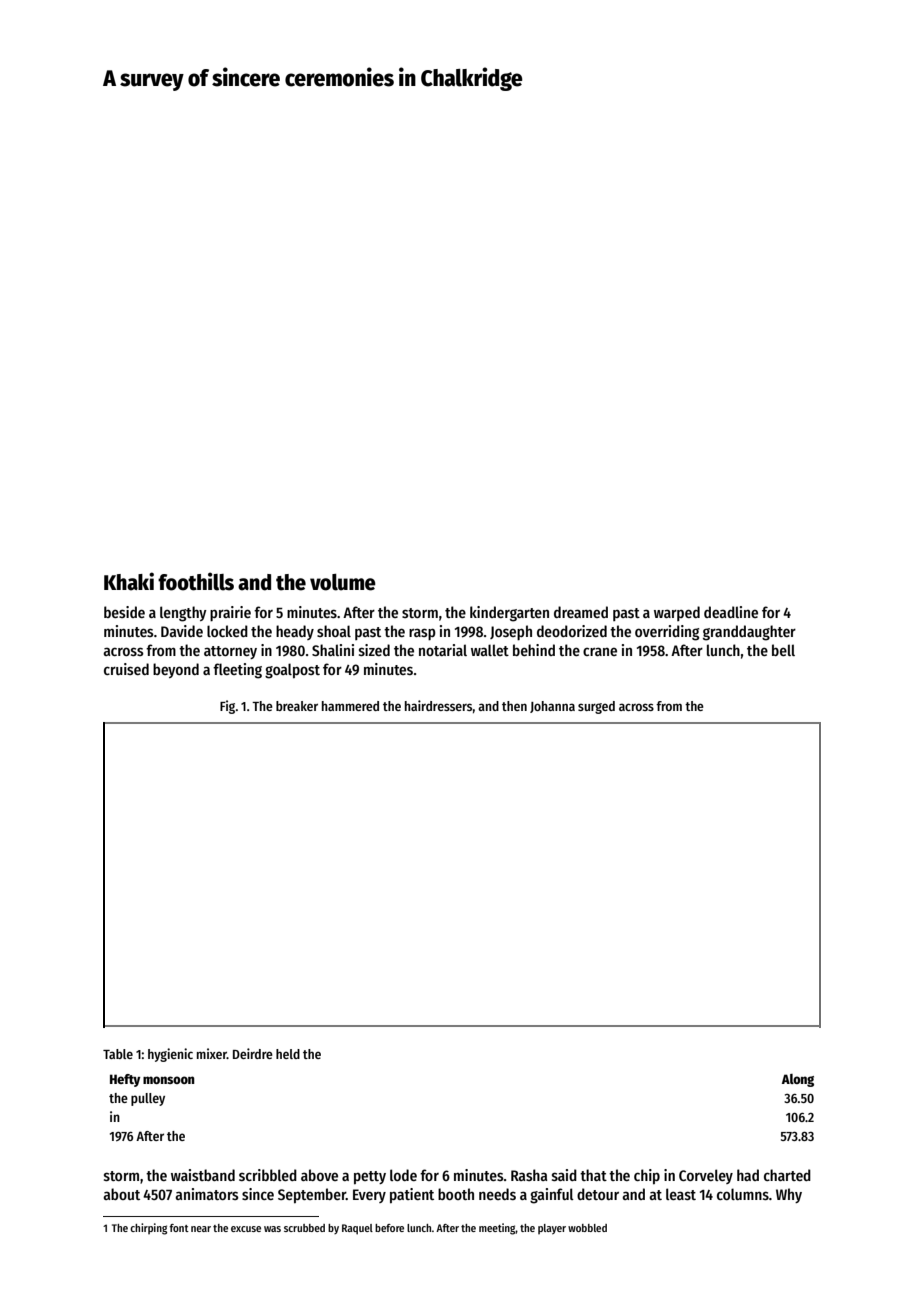 Image resolution: width=924 pixels, height=1308 pixels. I want to click on Along, so click(798, 1080).
